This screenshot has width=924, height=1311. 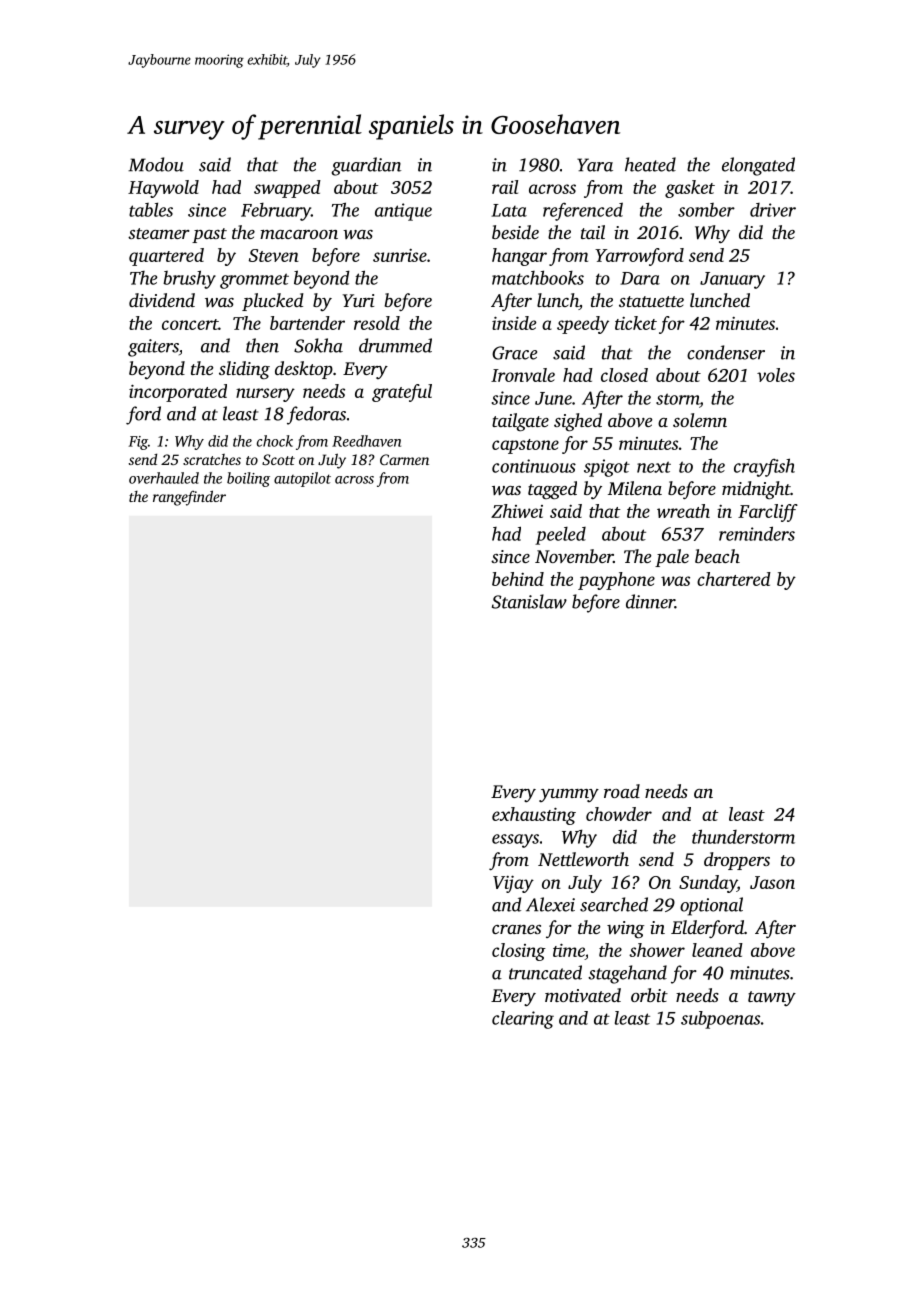 What do you see at coordinates (534, 816) in the screenshot?
I see `exhausting` at bounding box center [534, 816].
